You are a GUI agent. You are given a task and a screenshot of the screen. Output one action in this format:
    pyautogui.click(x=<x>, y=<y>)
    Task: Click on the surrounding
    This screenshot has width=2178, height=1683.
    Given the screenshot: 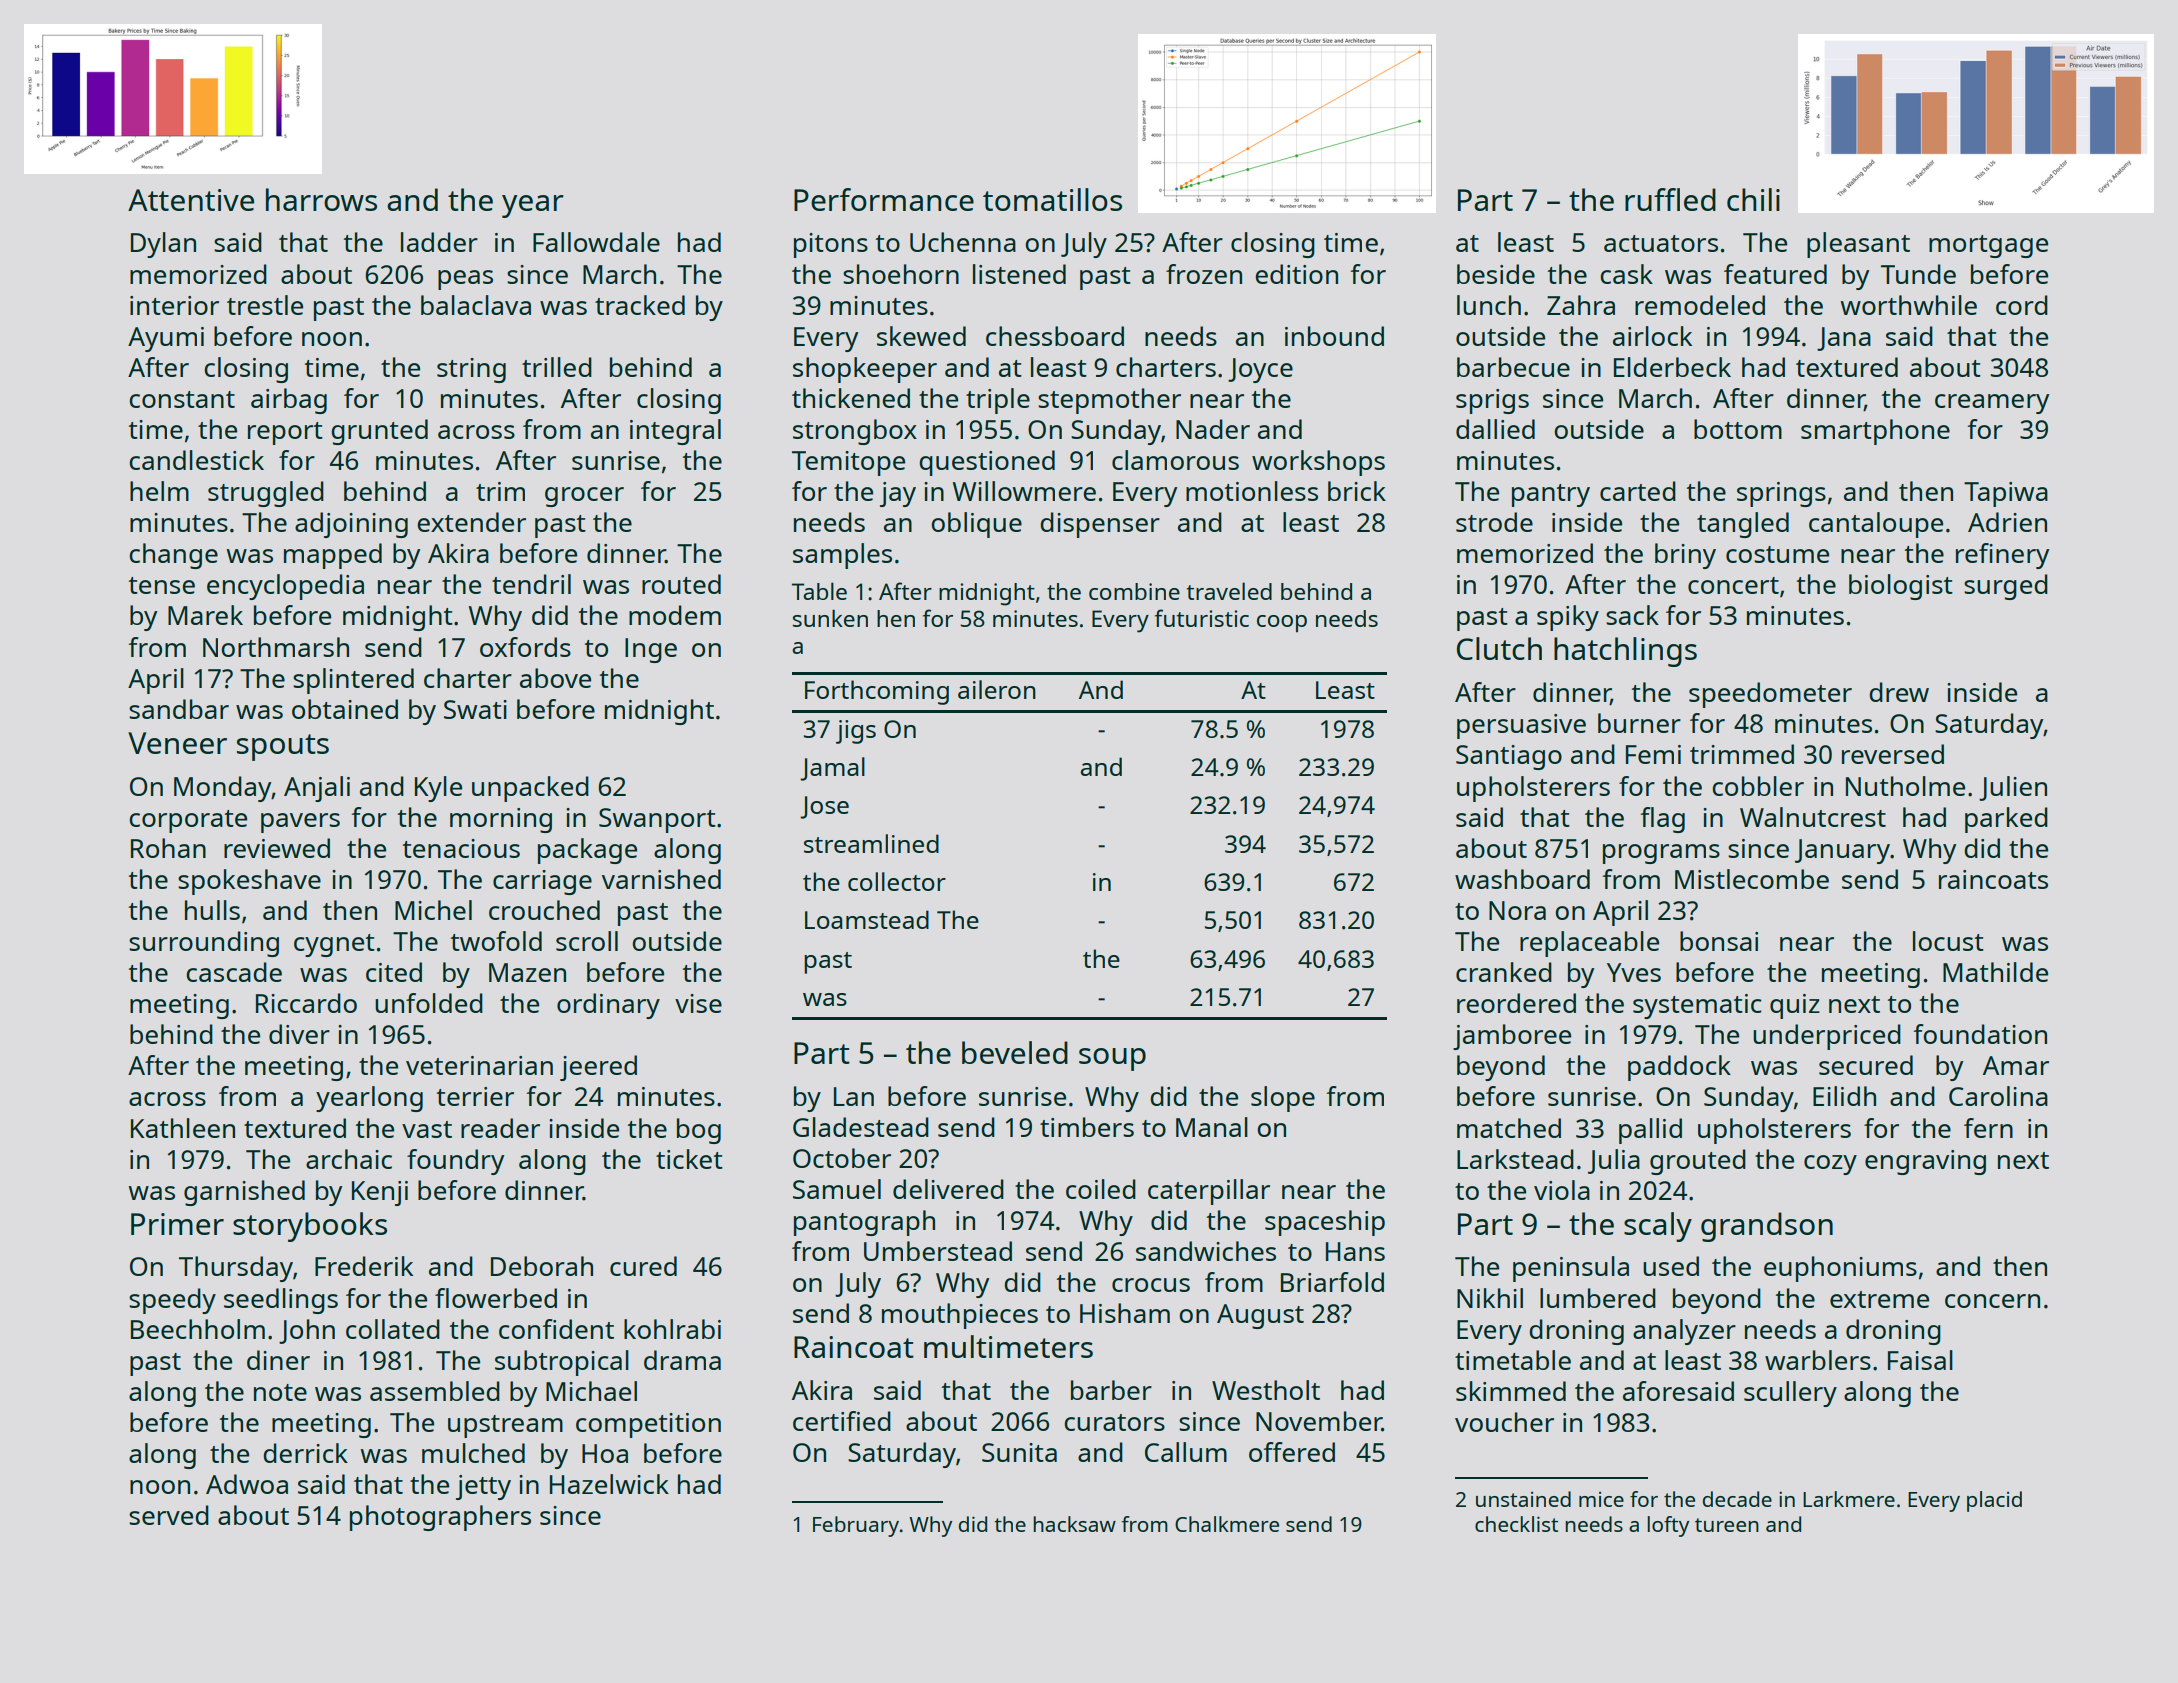 What is the action you would take?
    pyautogui.click(x=204, y=944)
